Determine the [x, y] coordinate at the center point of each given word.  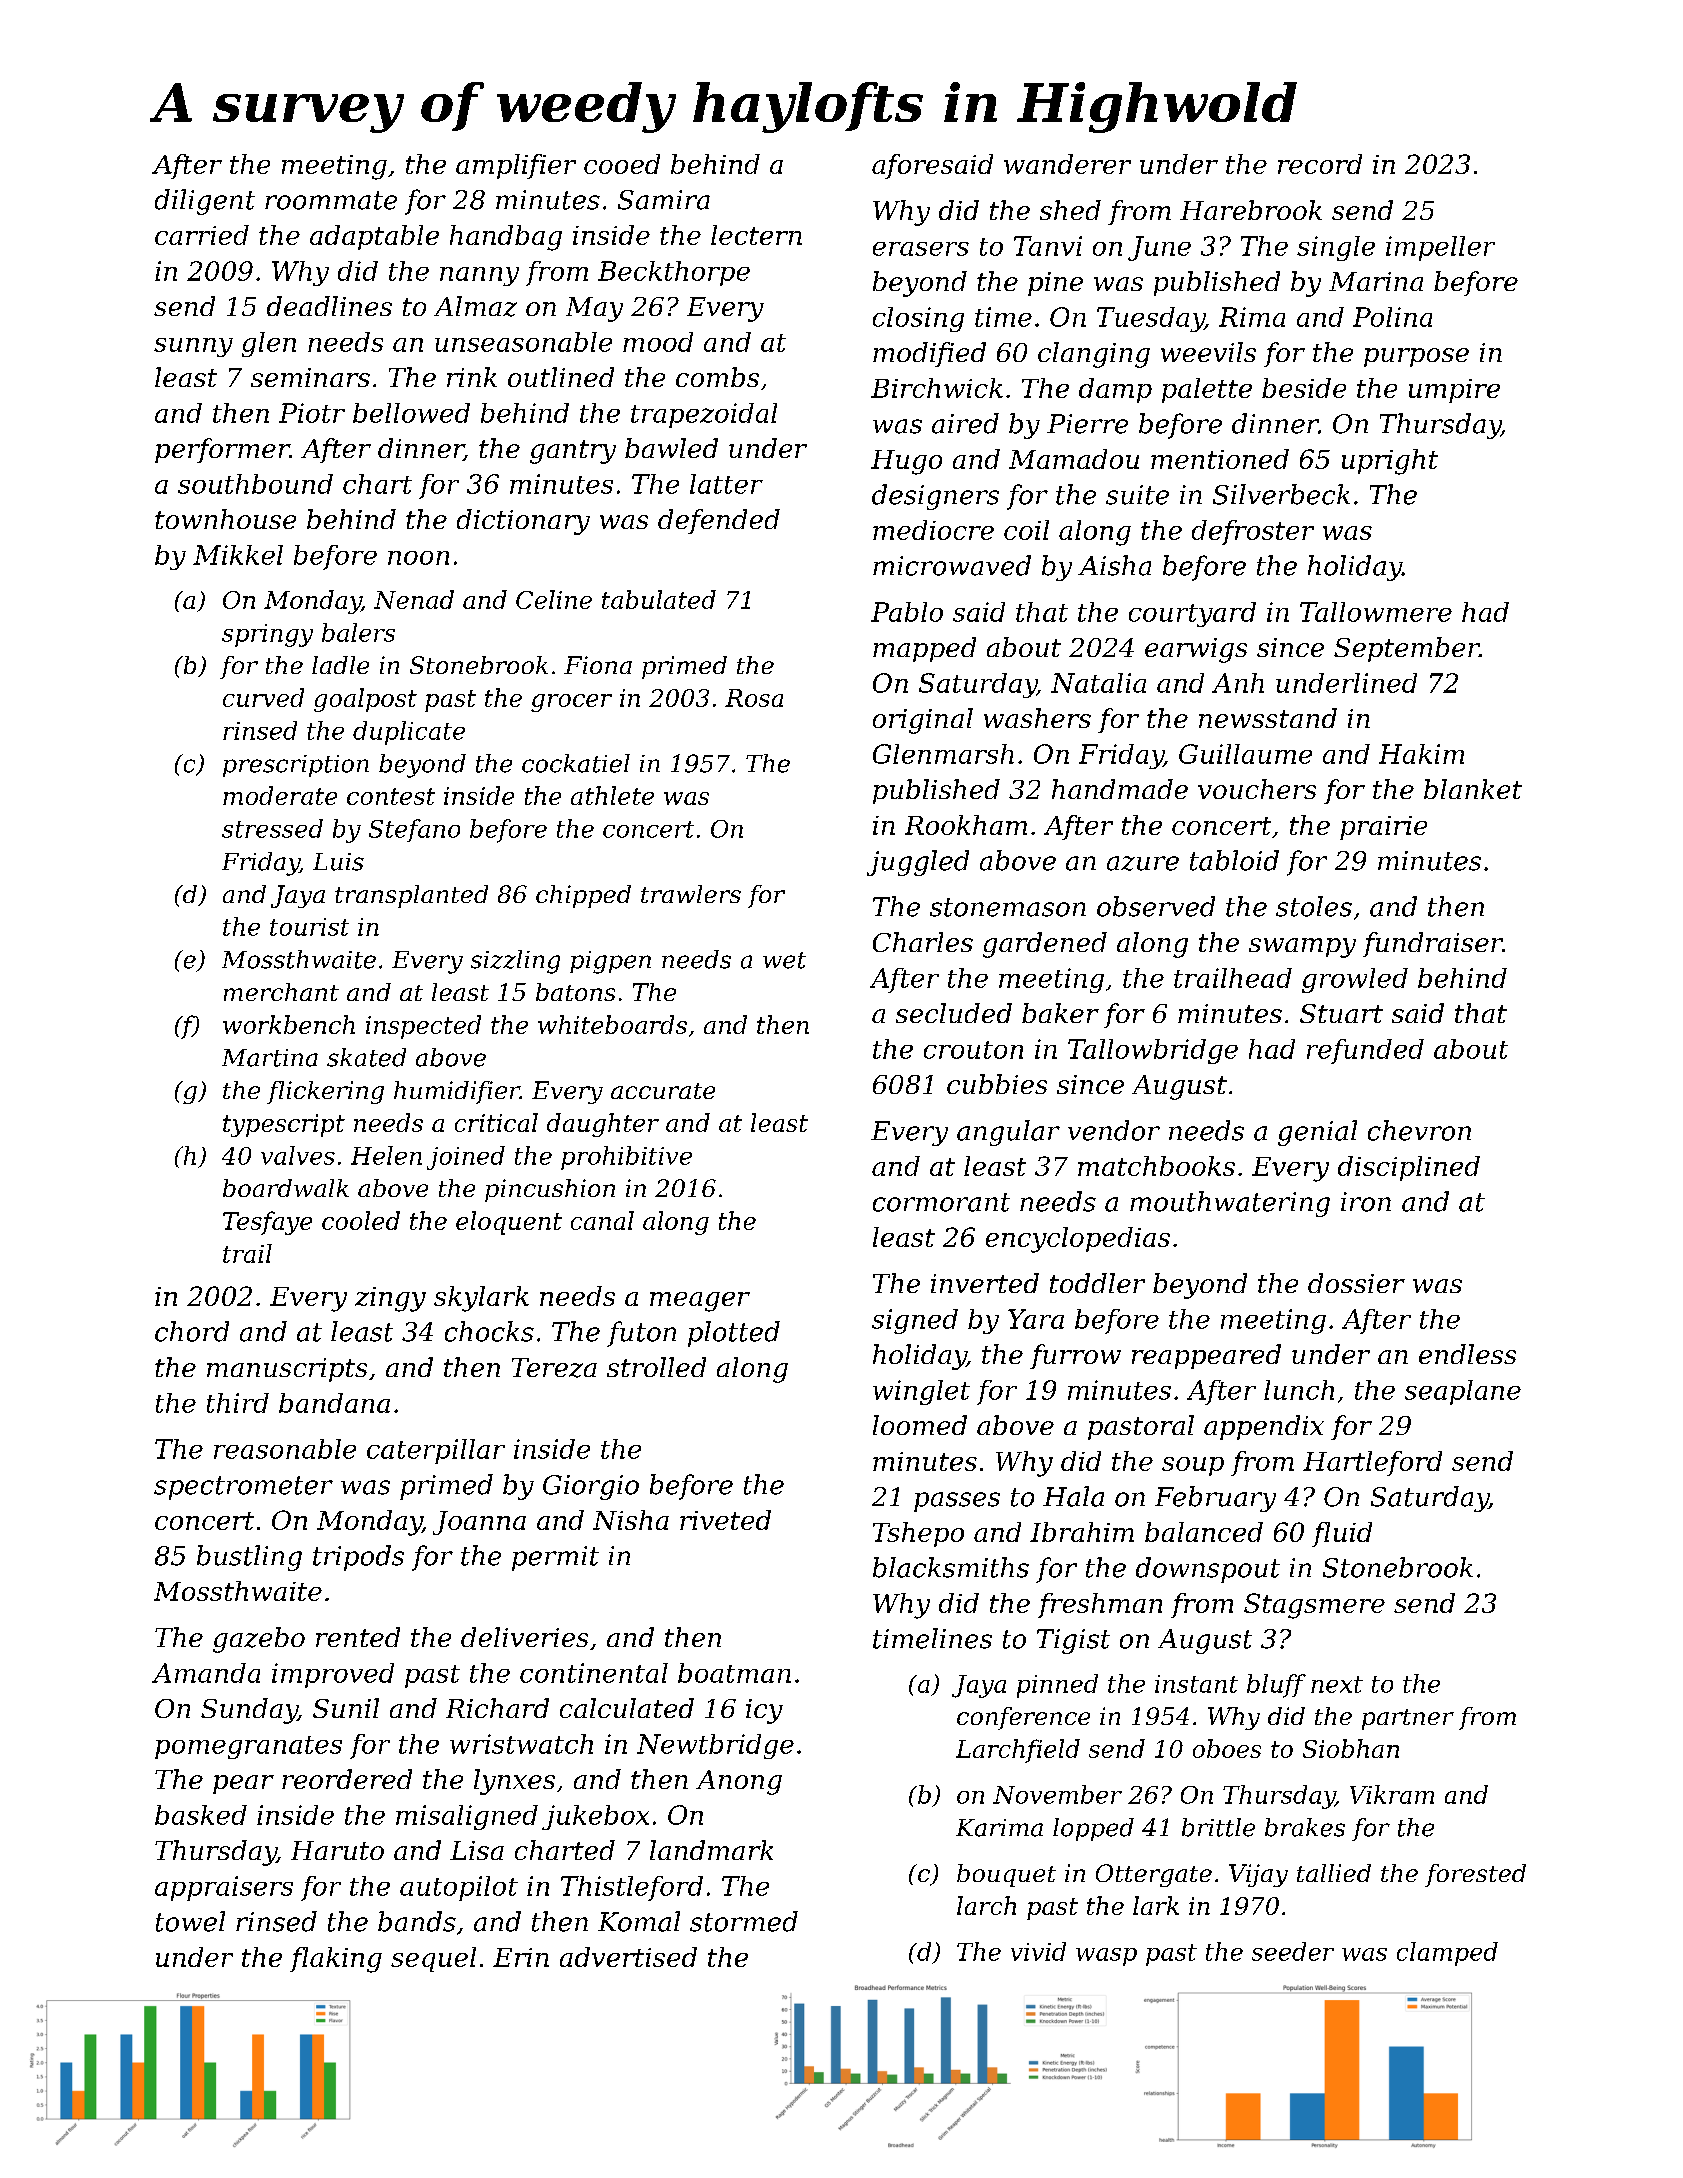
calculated [627, 1708]
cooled [361, 1220]
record [1320, 164]
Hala [1073, 1496]
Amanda [206, 1673]
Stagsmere [1314, 1606]
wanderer [1067, 164]
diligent [205, 202]
